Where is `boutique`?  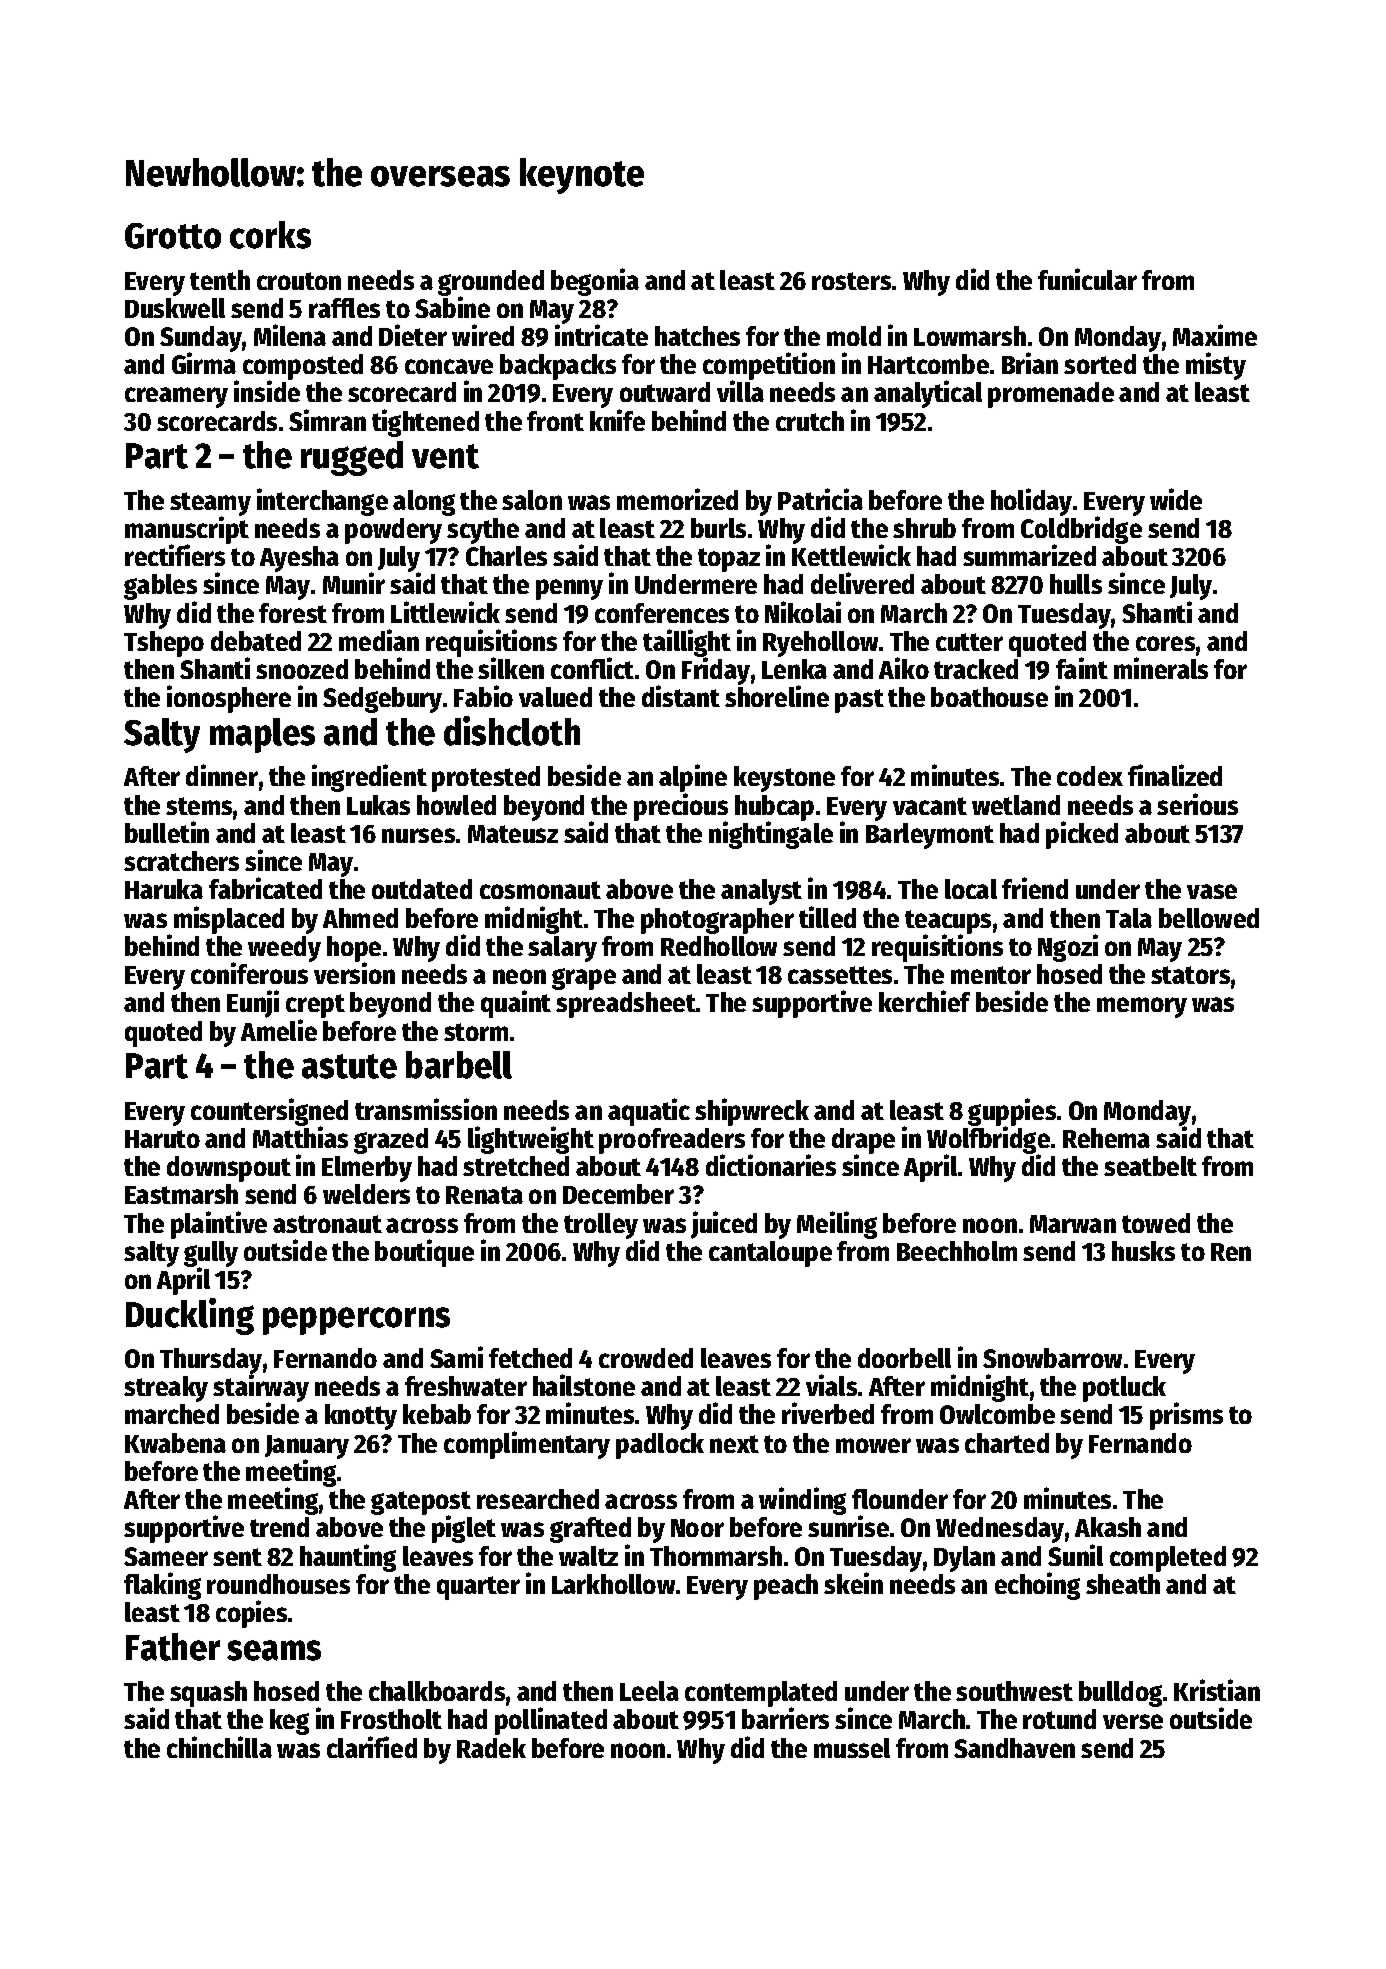 boutique is located at coordinates (424, 1253).
